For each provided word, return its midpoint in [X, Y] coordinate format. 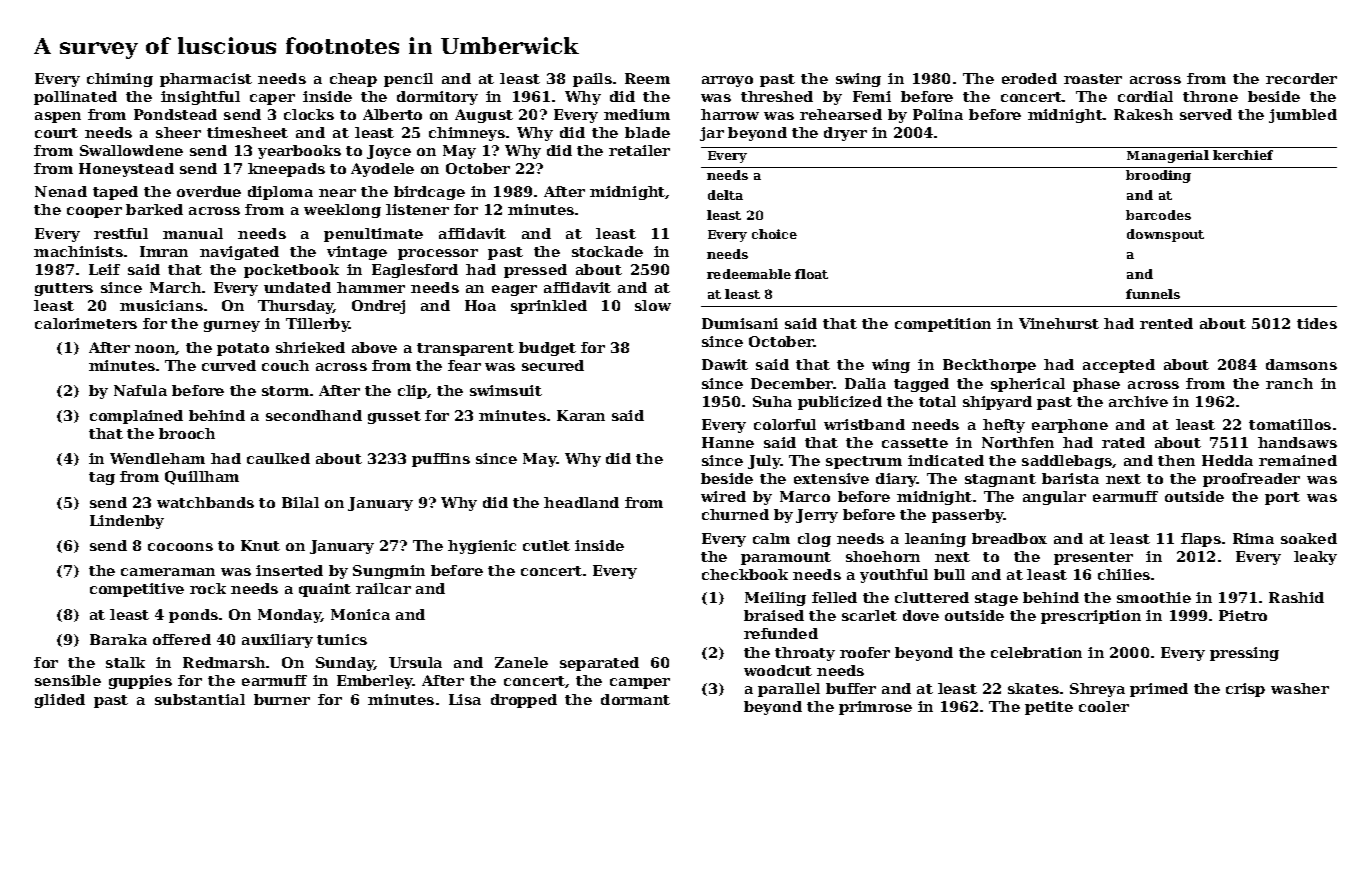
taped [115, 193]
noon [155, 350]
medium [637, 114]
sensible [68, 680]
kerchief [1243, 155]
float [811, 274]
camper [640, 683]
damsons [1301, 364]
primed [1159, 690]
